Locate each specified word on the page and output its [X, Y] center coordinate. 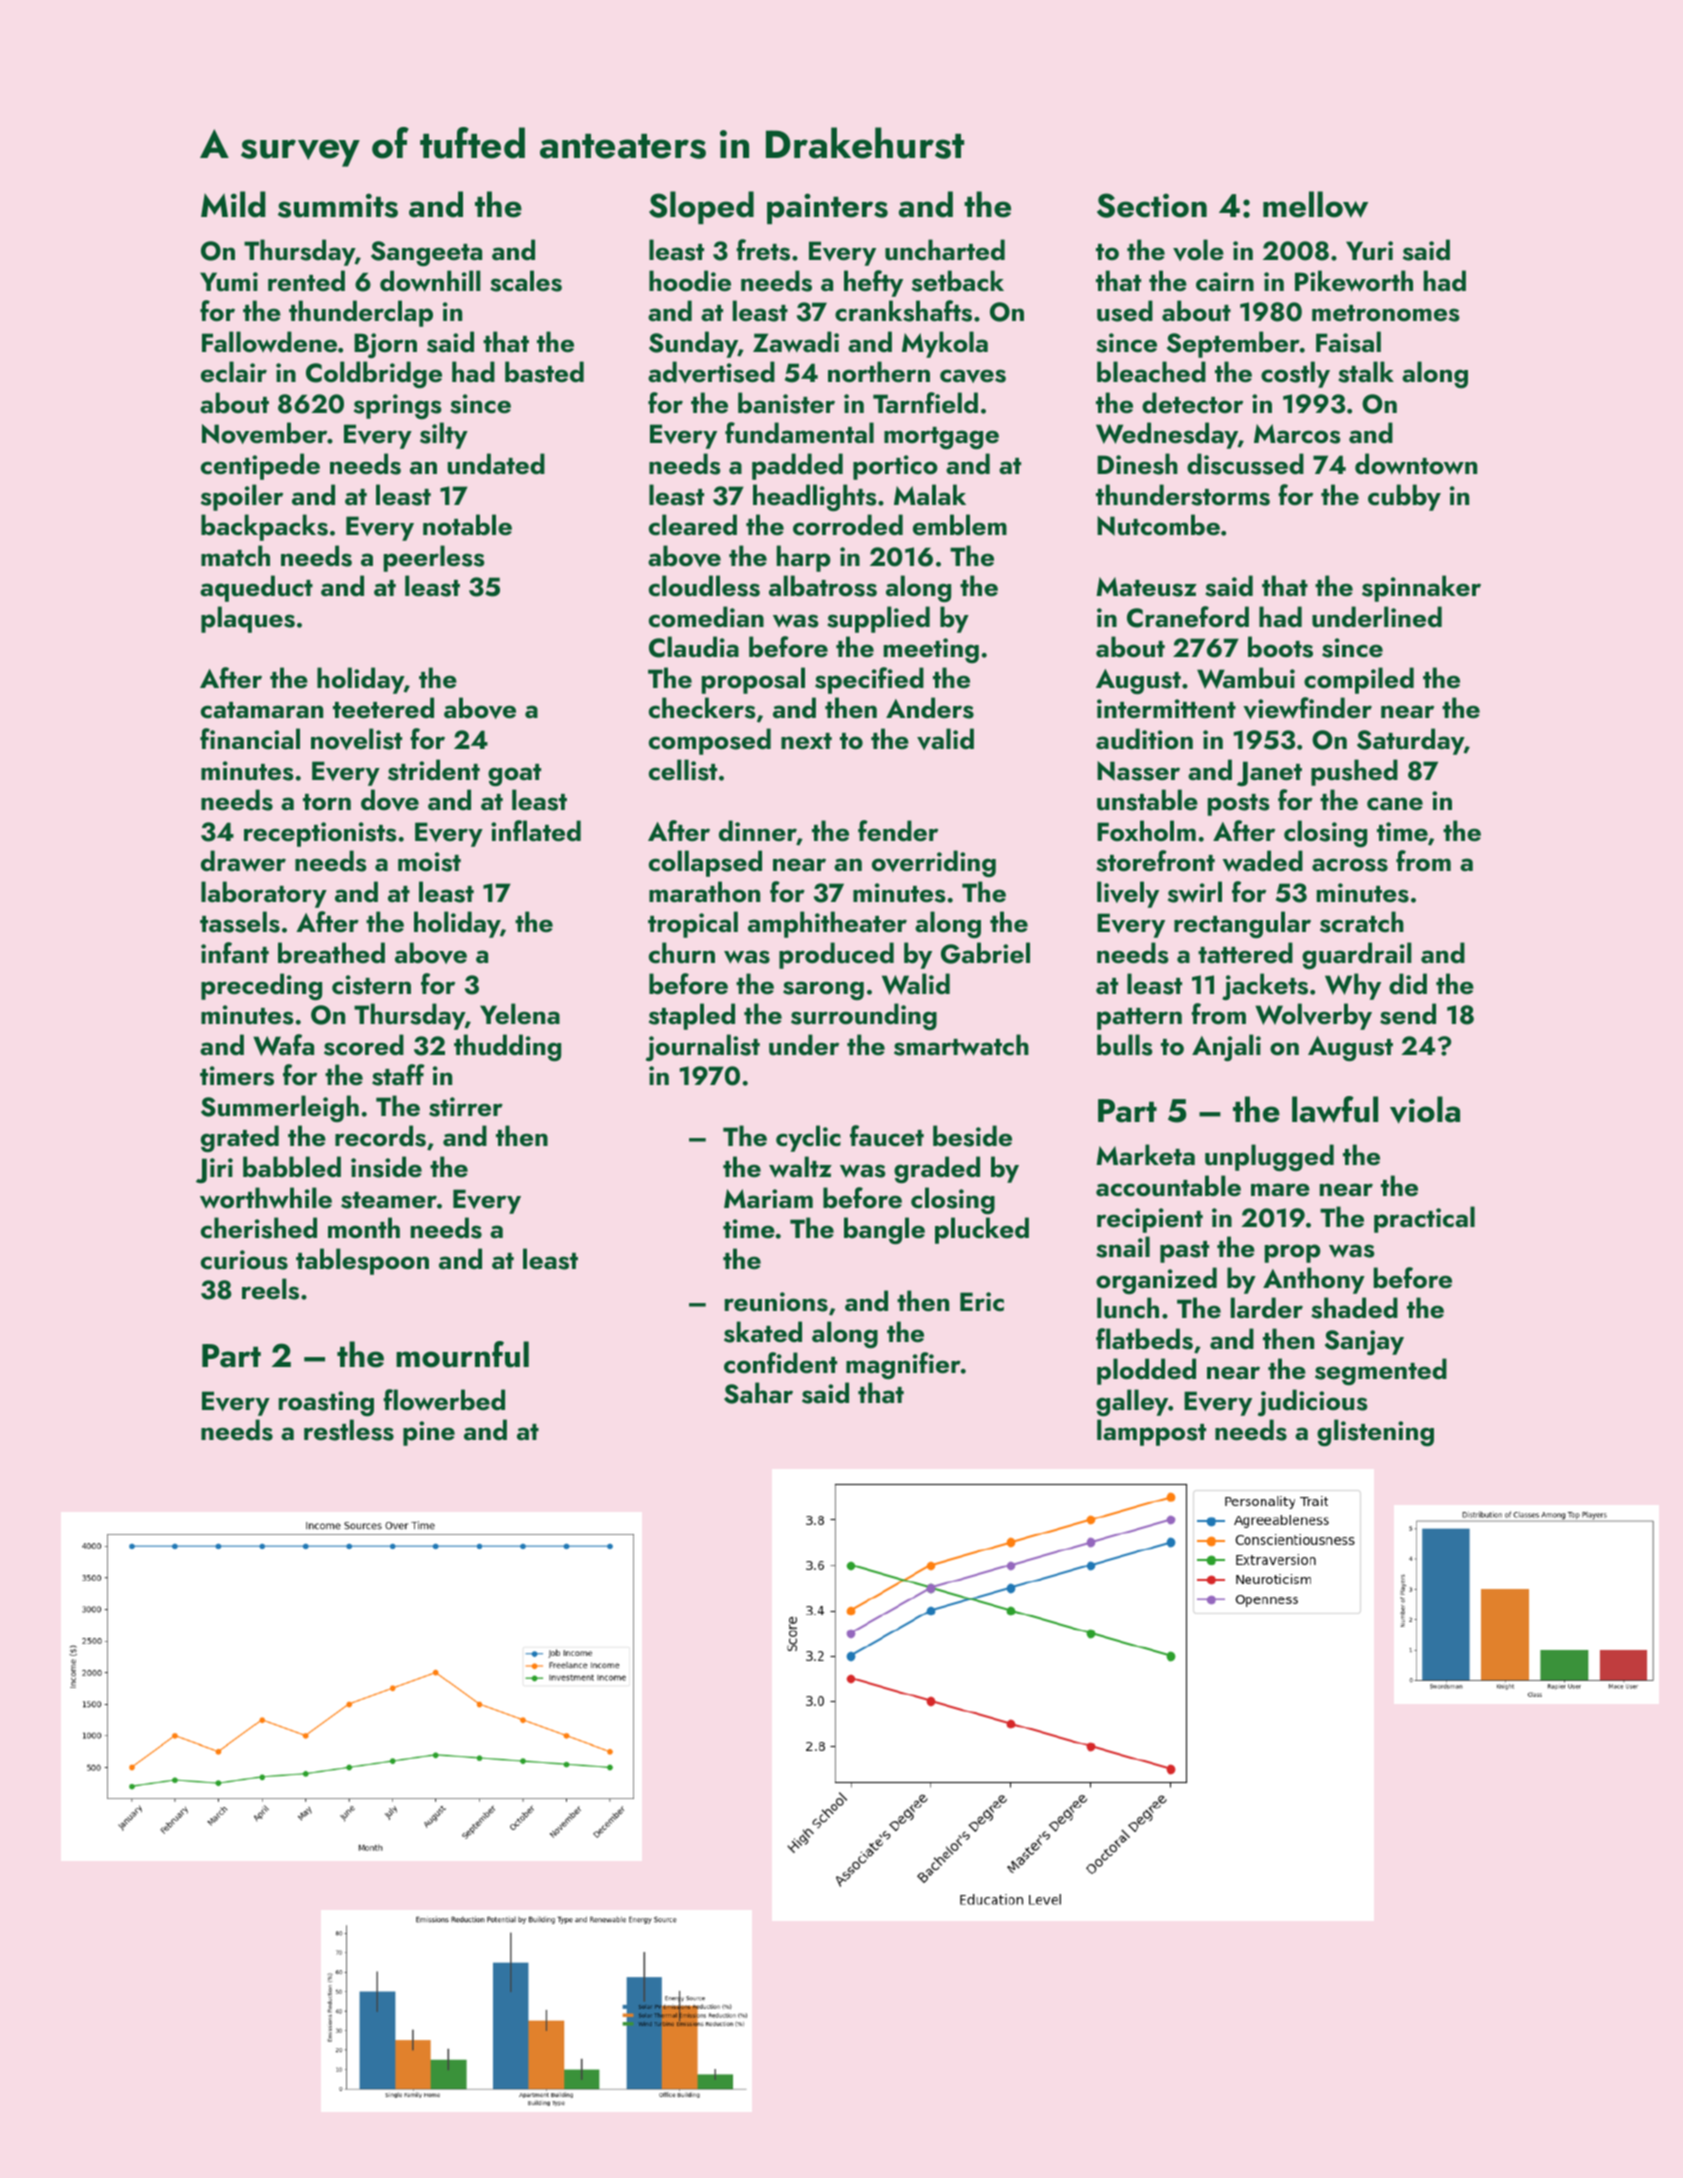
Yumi [229, 282]
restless [349, 1430]
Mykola [945, 344]
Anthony [1314, 1280]
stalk [1366, 372]
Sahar [758, 1393]
